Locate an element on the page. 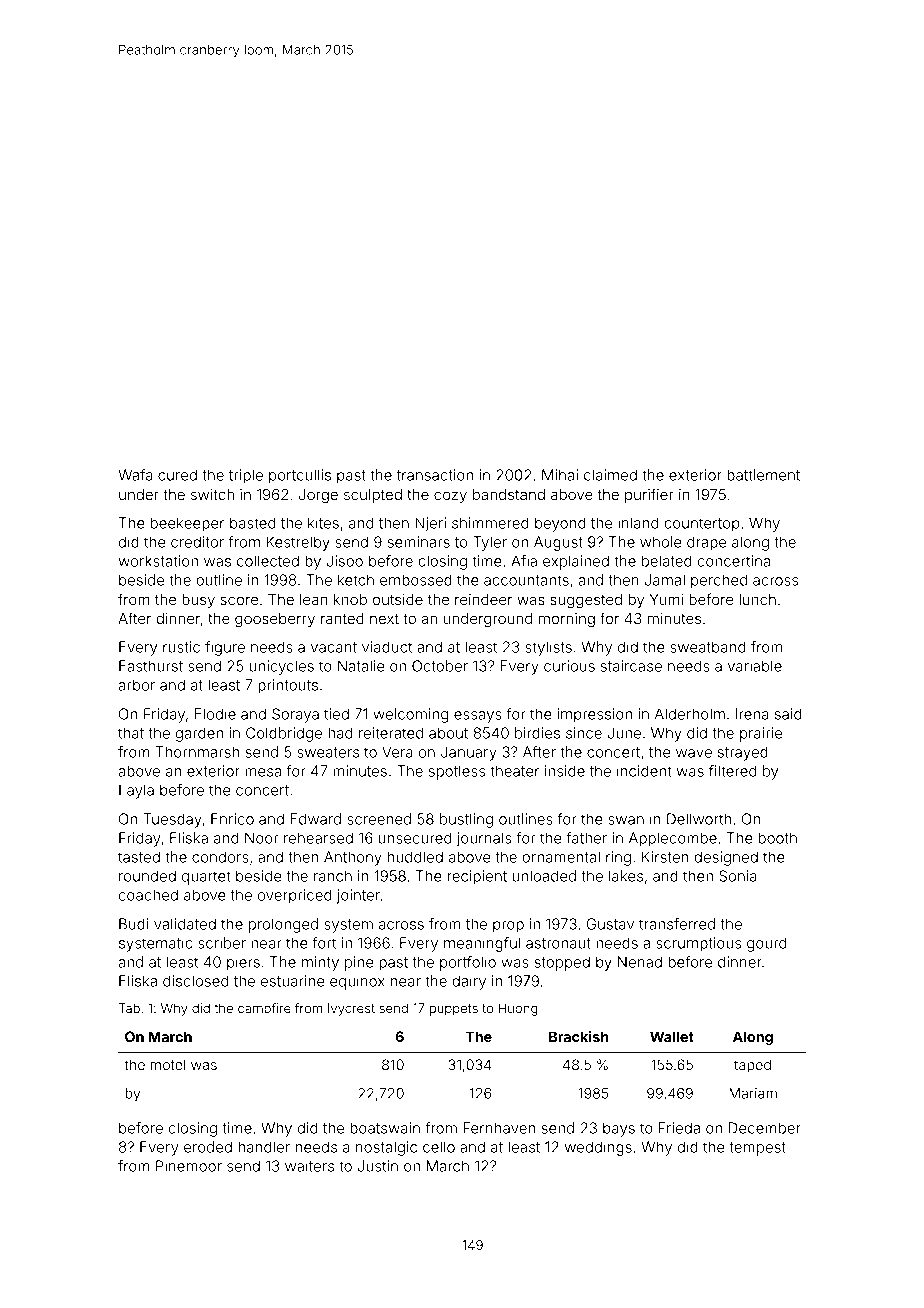 The width and height of the document is (924, 1308). campfire is located at coordinates (264, 1009).
